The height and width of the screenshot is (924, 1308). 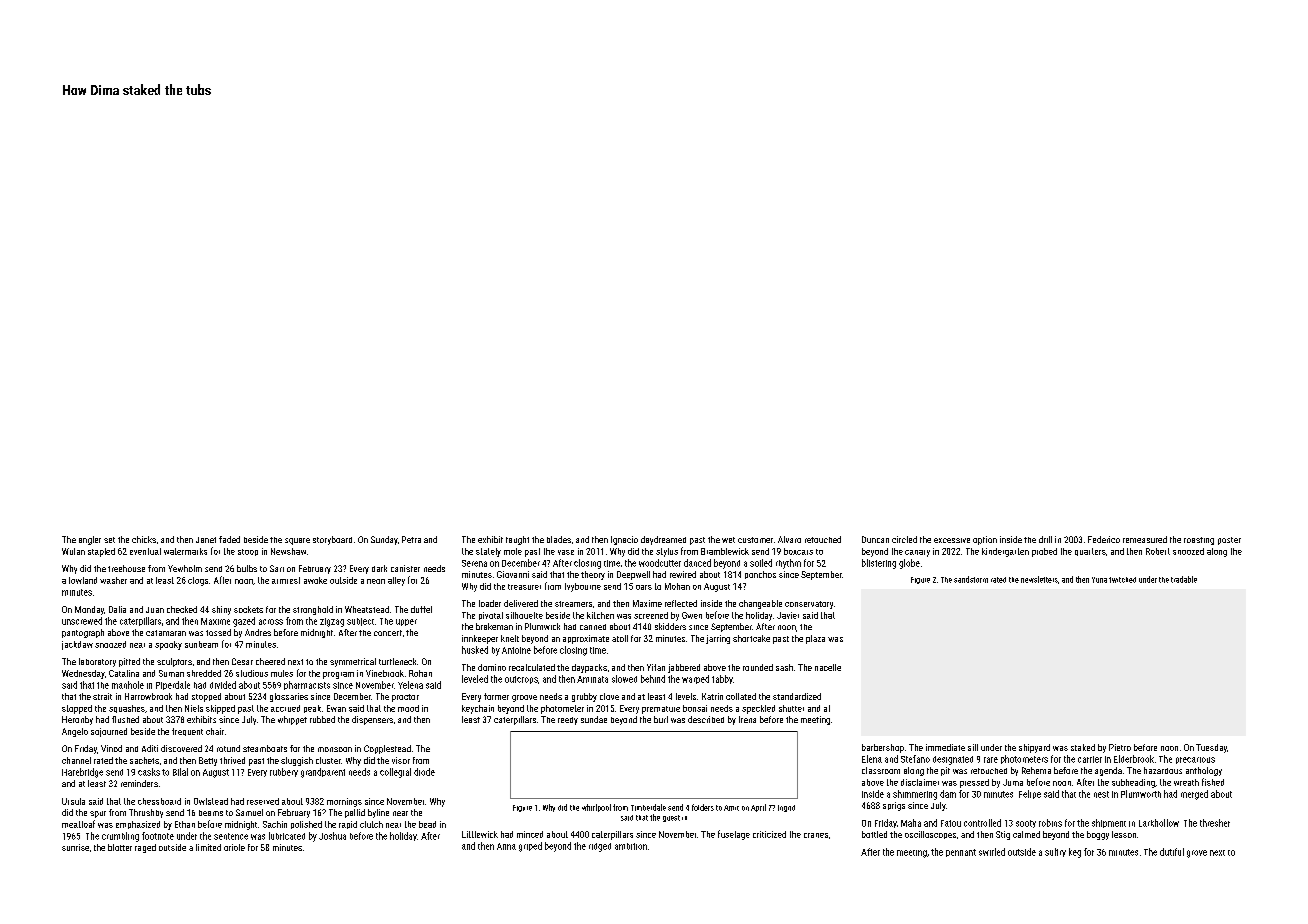 What do you see at coordinates (411, 539) in the screenshot?
I see `Petra` at bounding box center [411, 539].
